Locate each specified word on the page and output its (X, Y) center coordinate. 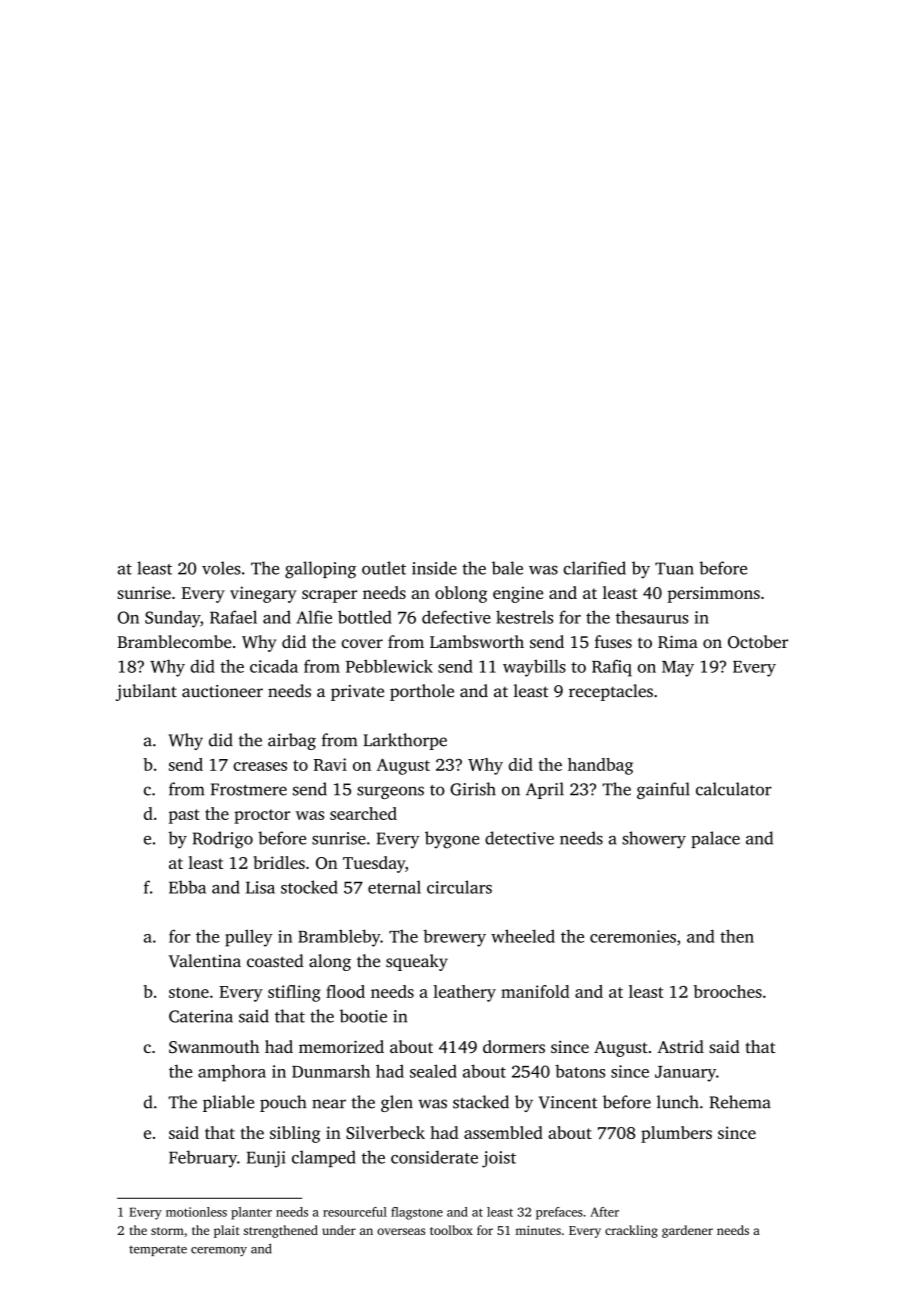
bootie (363, 1016)
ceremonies (633, 936)
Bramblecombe (175, 641)
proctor (262, 816)
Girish (473, 789)
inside (434, 568)
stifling (294, 993)
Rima (678, 641)
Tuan (674, 568)
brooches (728, 991)
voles (221, 568)
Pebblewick (389, 666)
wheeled (523, 936)
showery (654, 840)
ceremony (219, 1252)
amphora (232, 1073)
